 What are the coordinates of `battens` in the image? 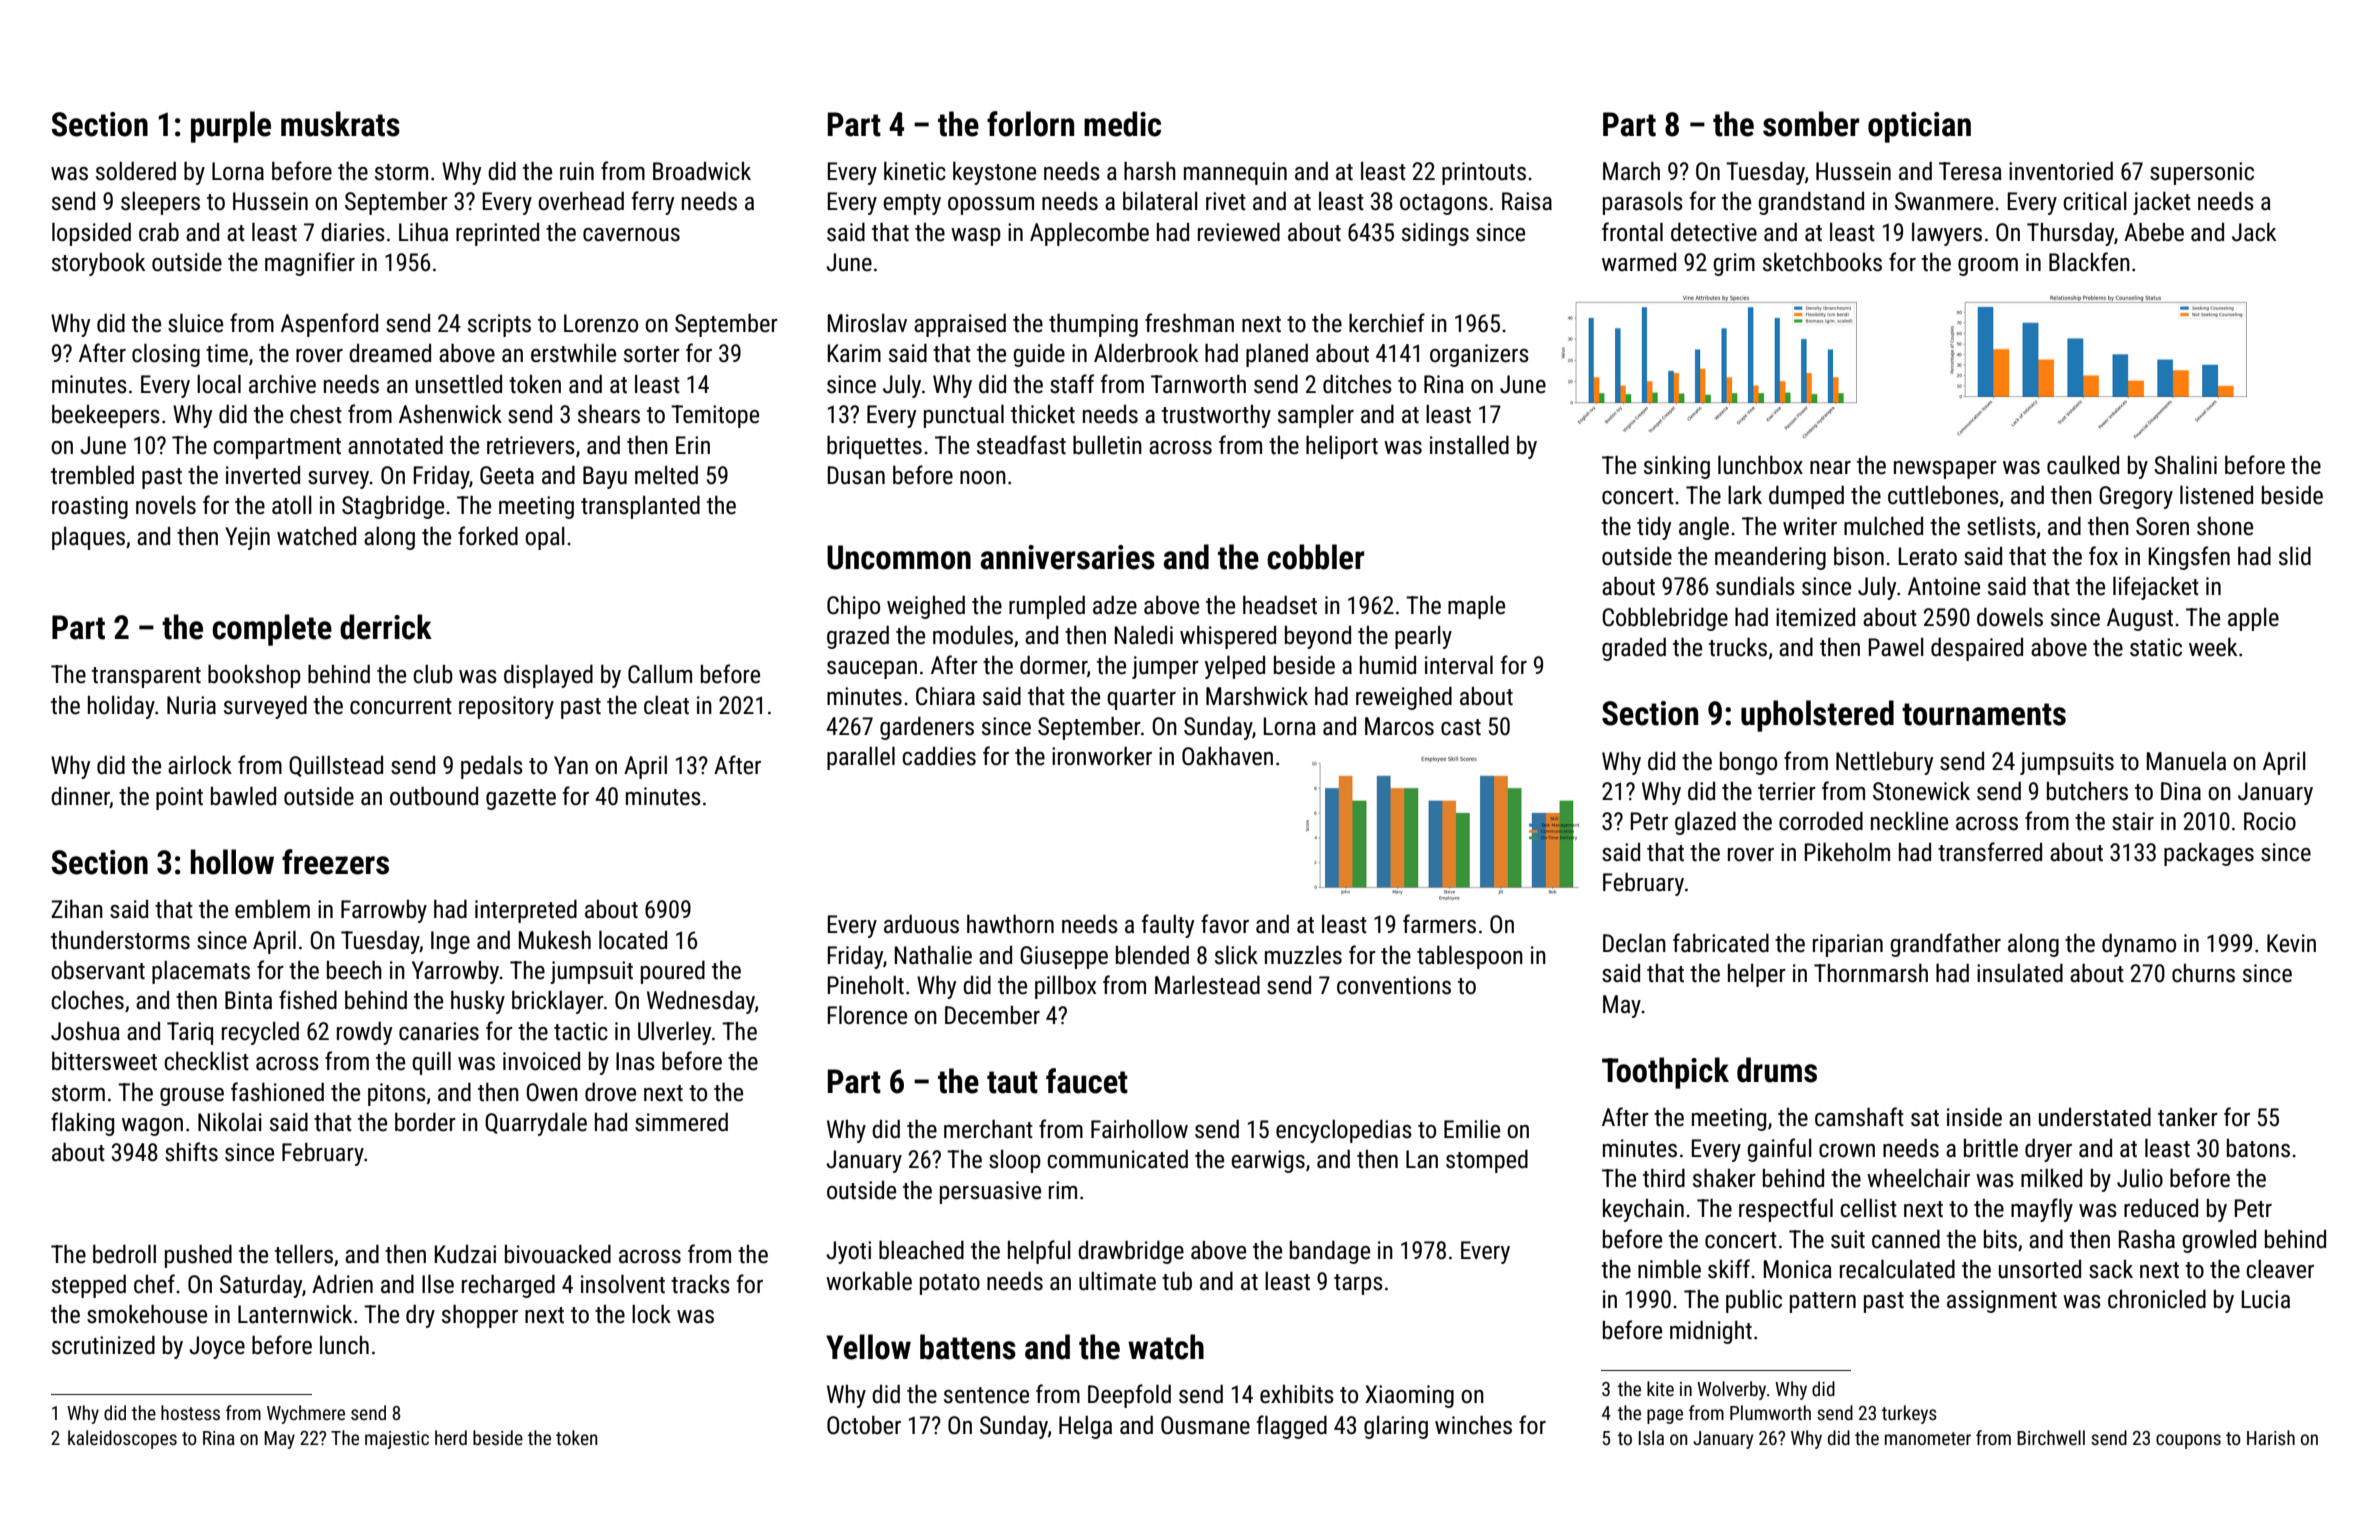 It's located at (968, 1347).
